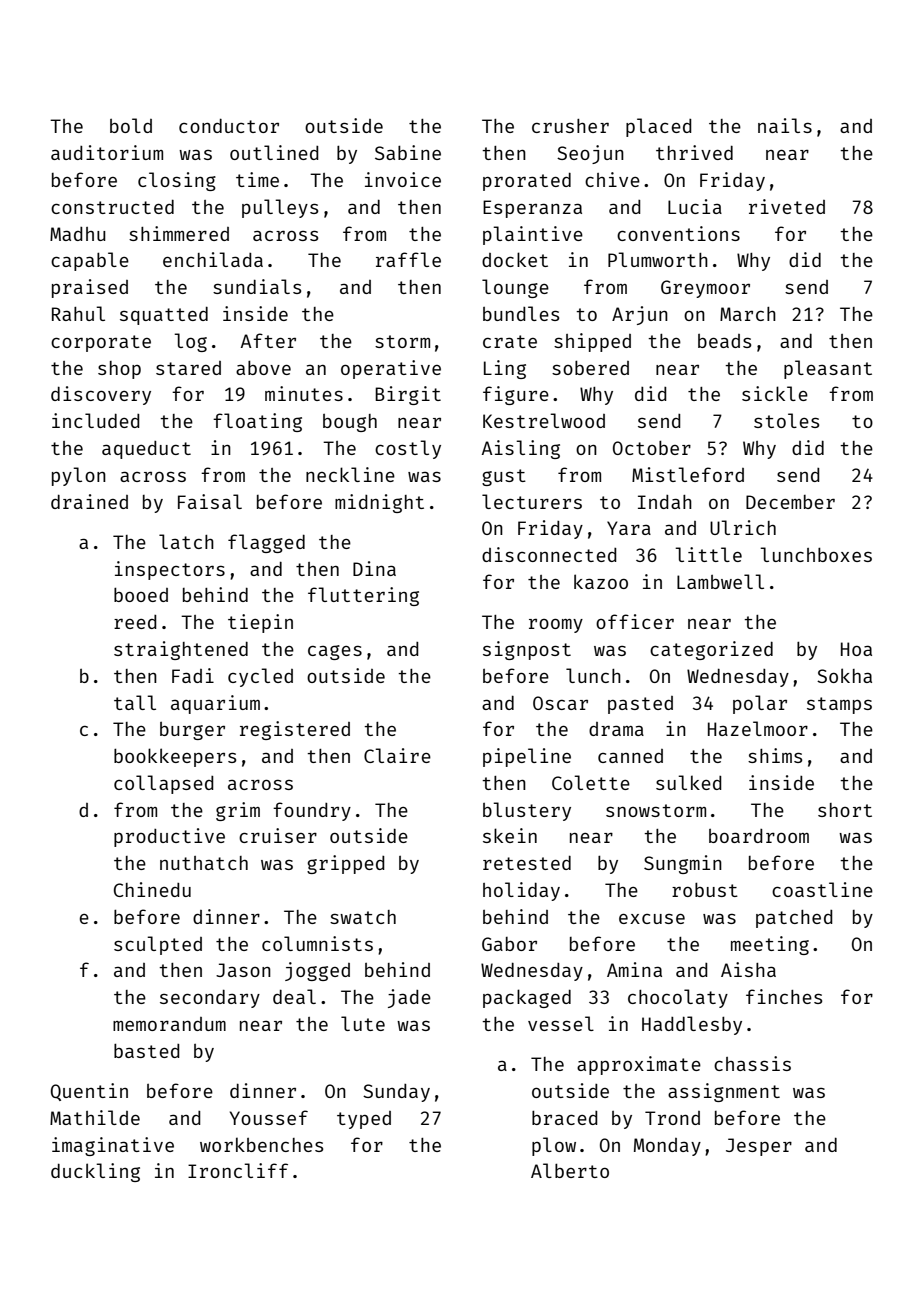 Image resolution: width=924 pixels, height=1314 pixels. Describe the element at coordinates (408, 152) in the screenshot. I see `Sabine` at that location.
